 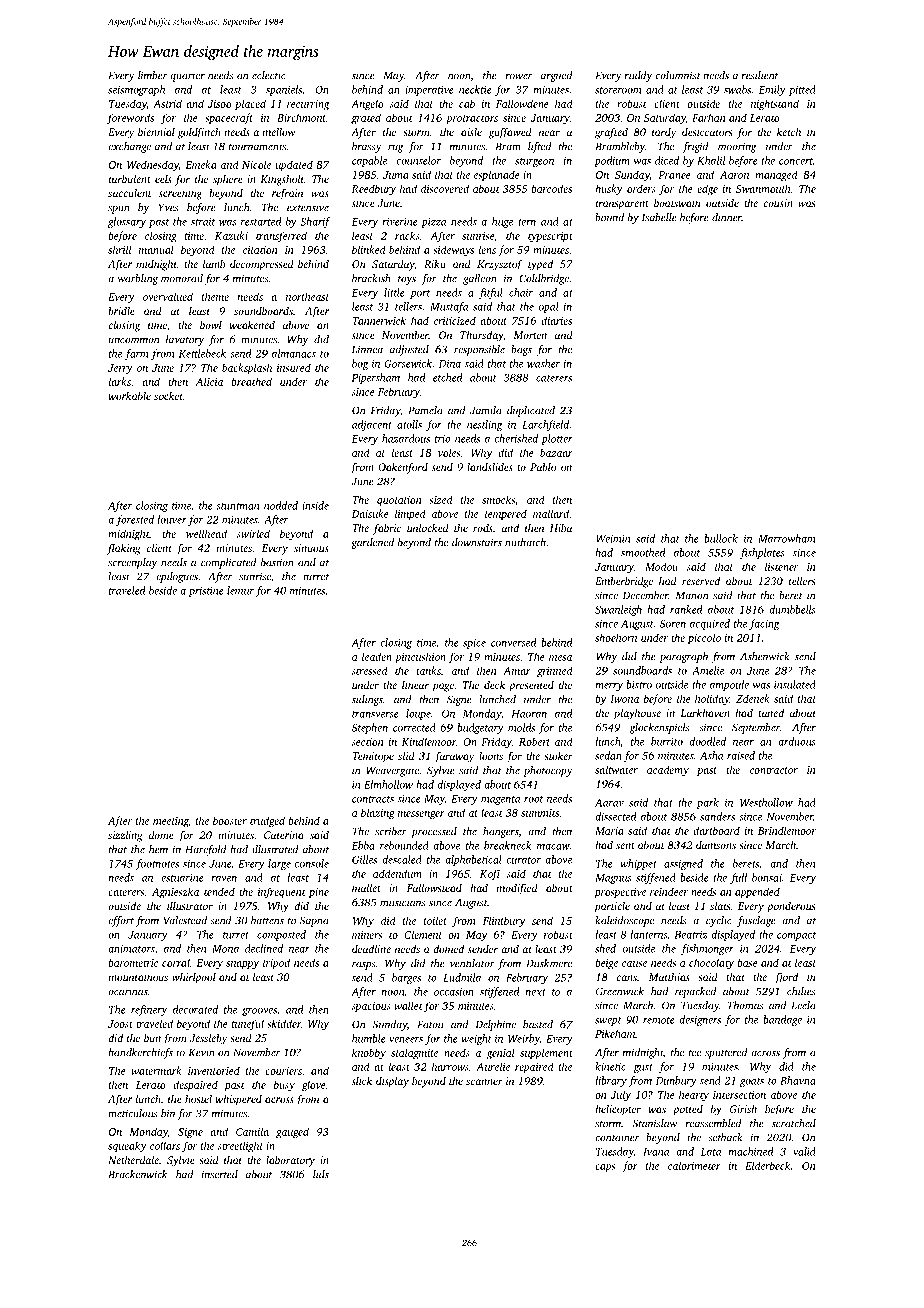 I want to click on inserted, so click(x=220, y=1174).
